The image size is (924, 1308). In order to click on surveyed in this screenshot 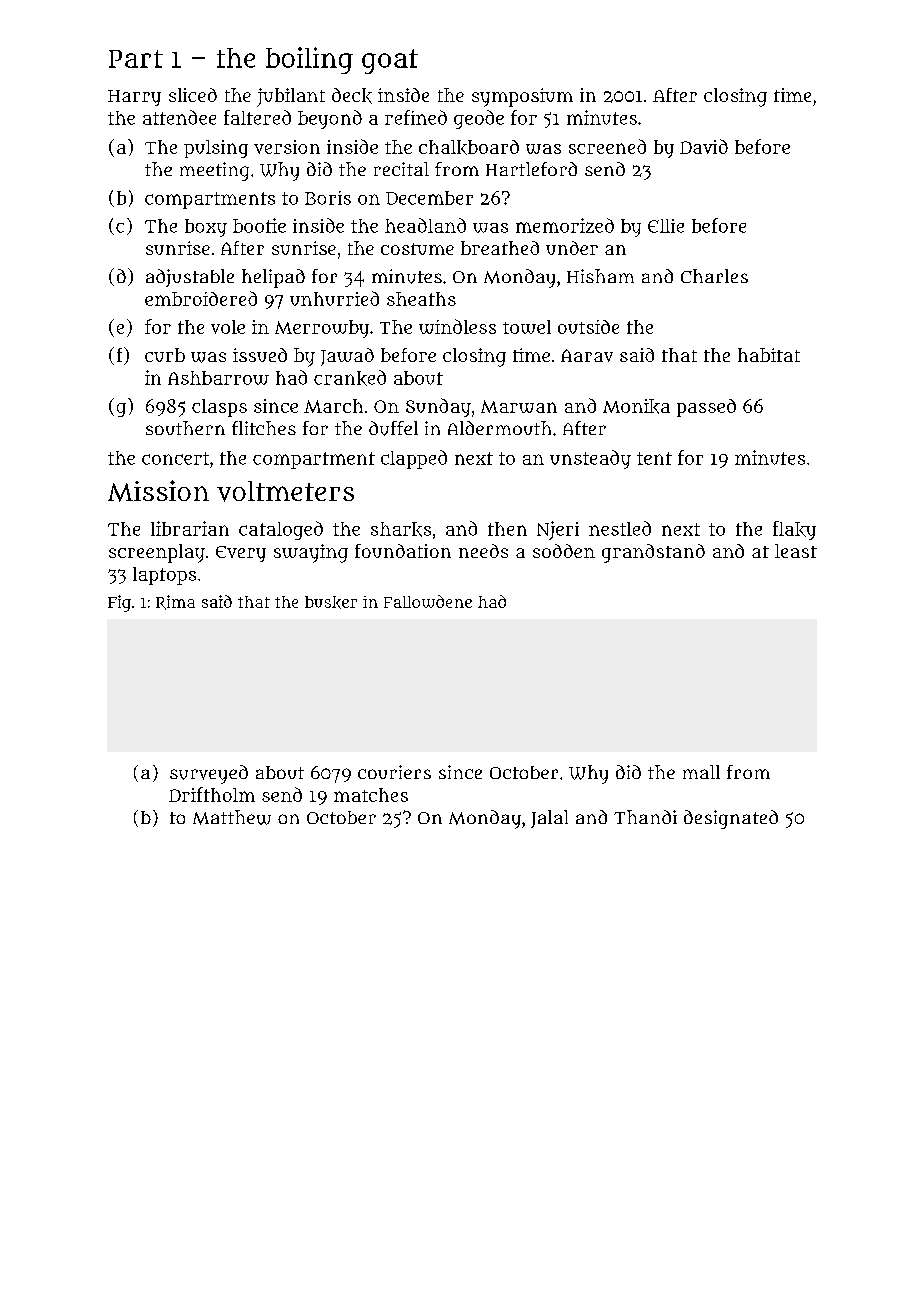, I will do `click(209, 774)`.
